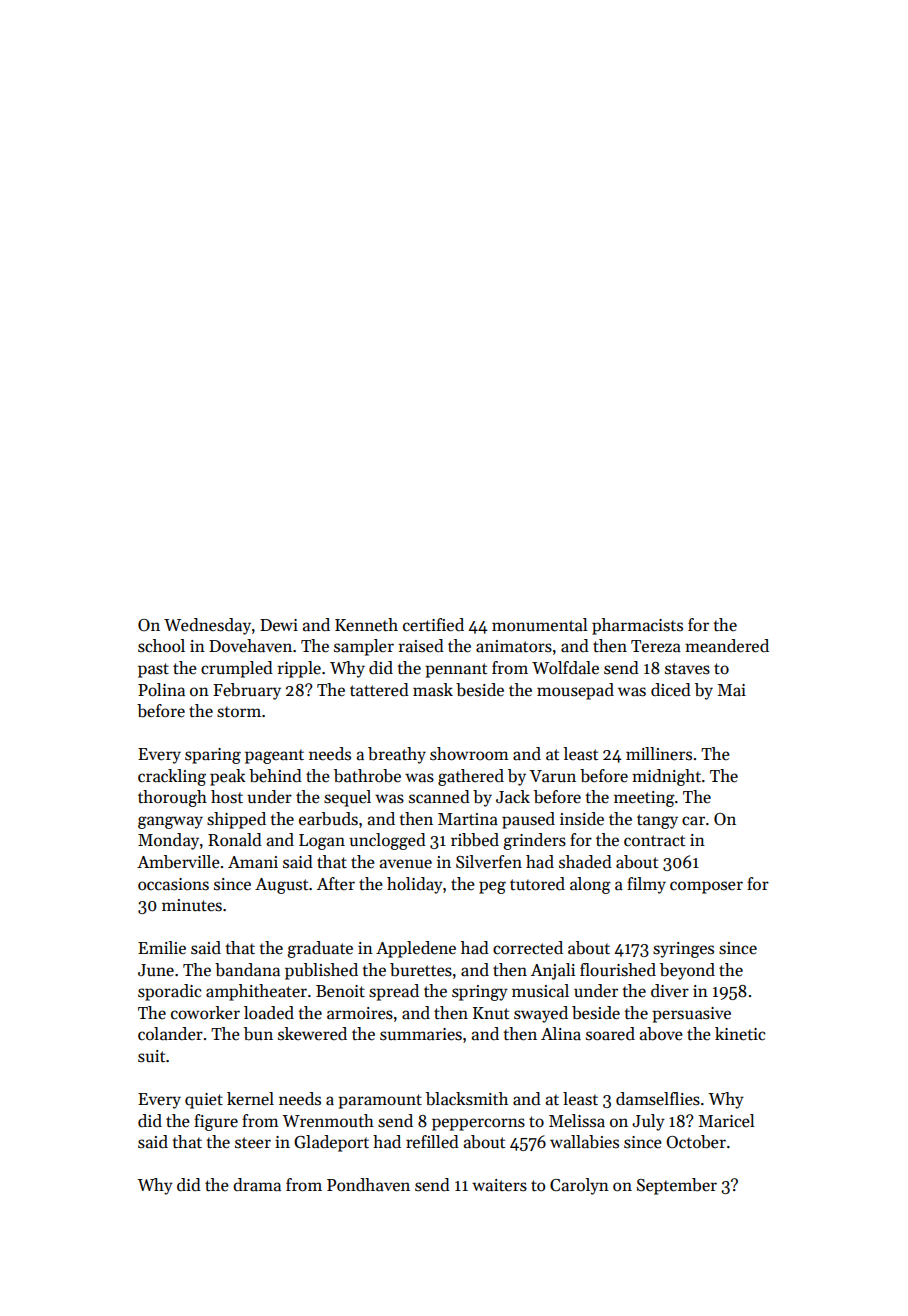  I want to click on paused, so click(528, 820).
